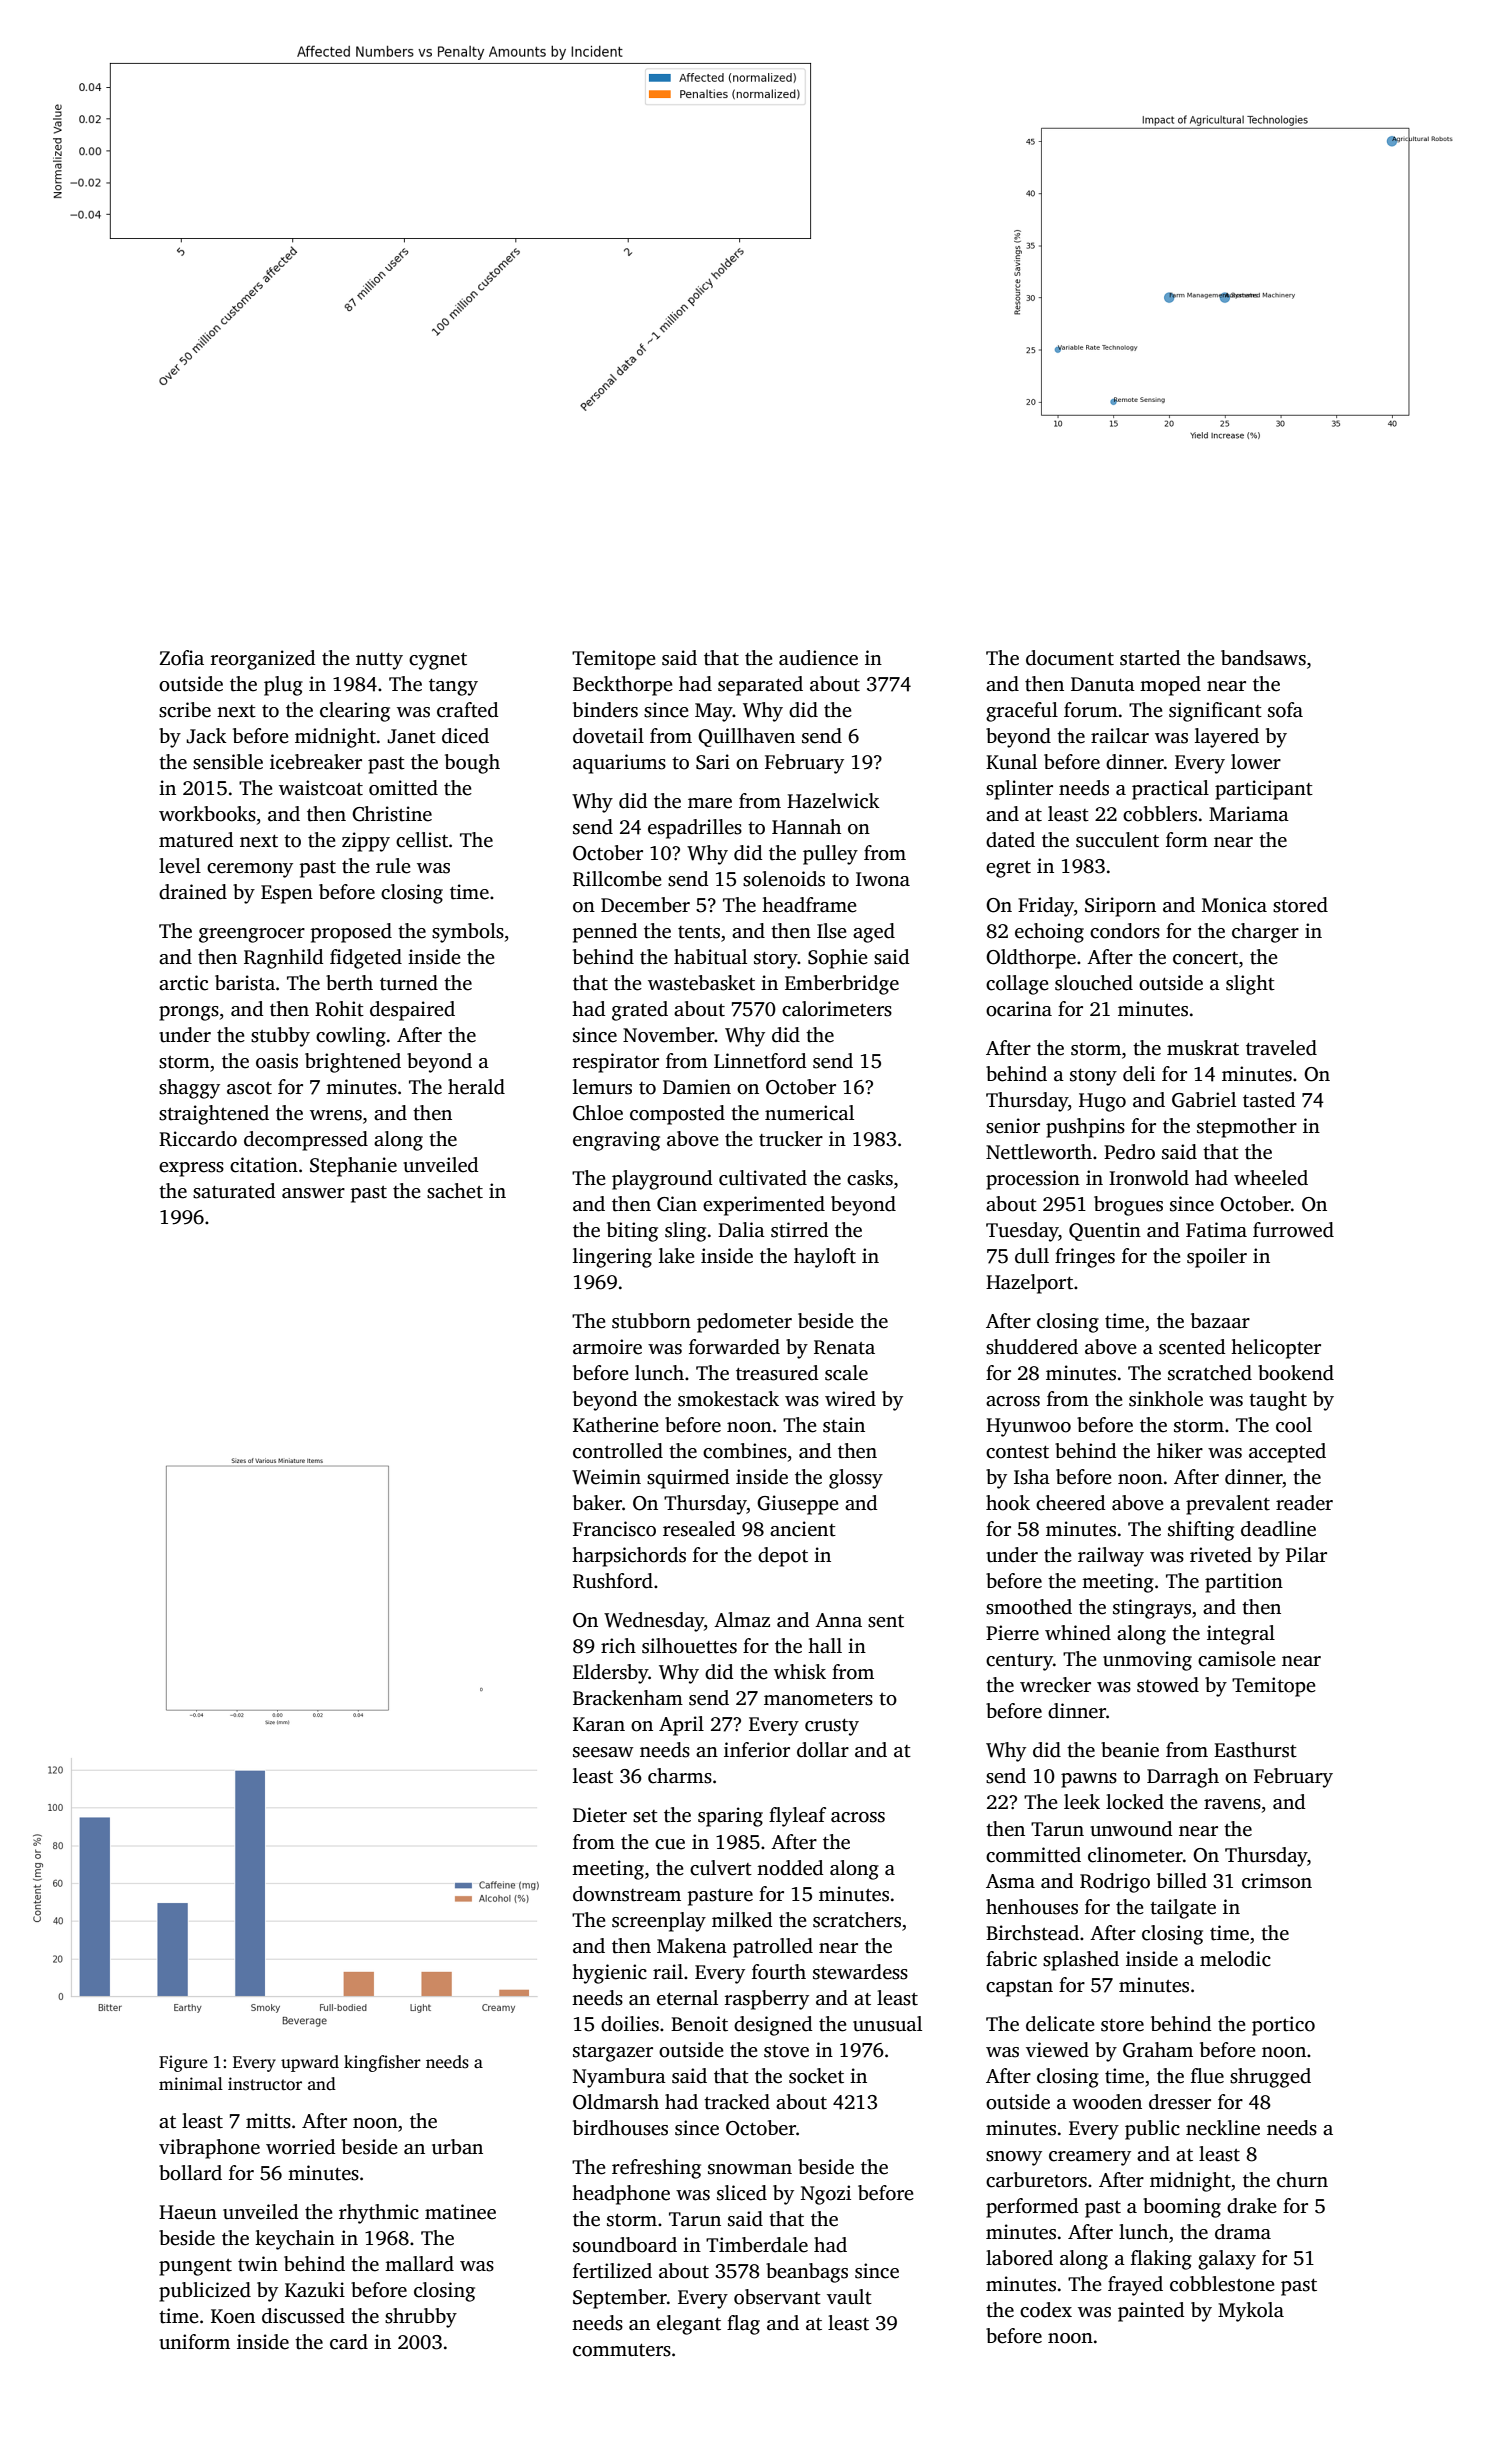 This screenshot has width=1496, height=2464. What do you see at coordinates (701, 983) in the screenshot?
I see `wastebasket` at bounding box center [701, 983].
